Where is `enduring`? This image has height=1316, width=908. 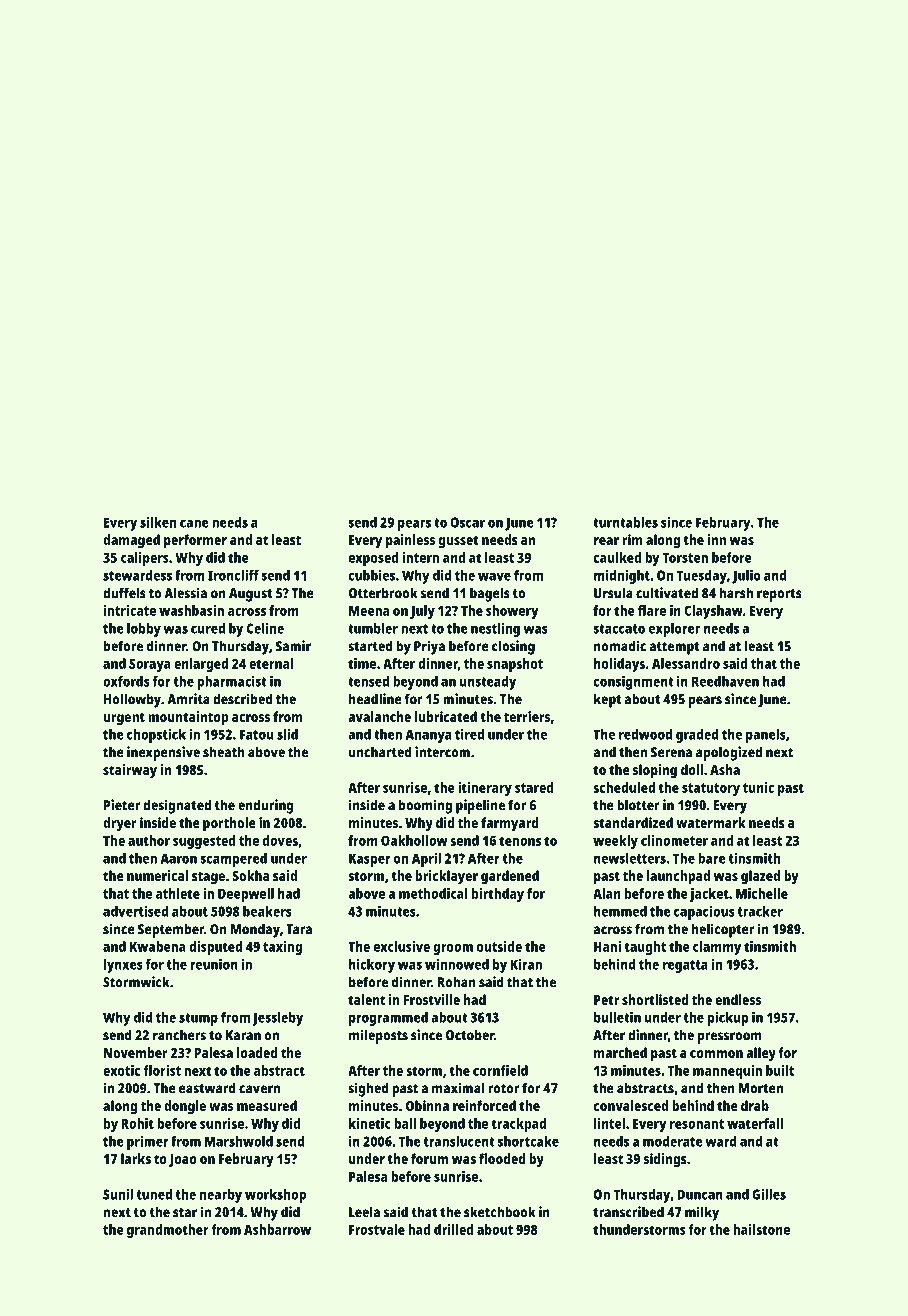 enduring is located at coordinates (266, 806).
